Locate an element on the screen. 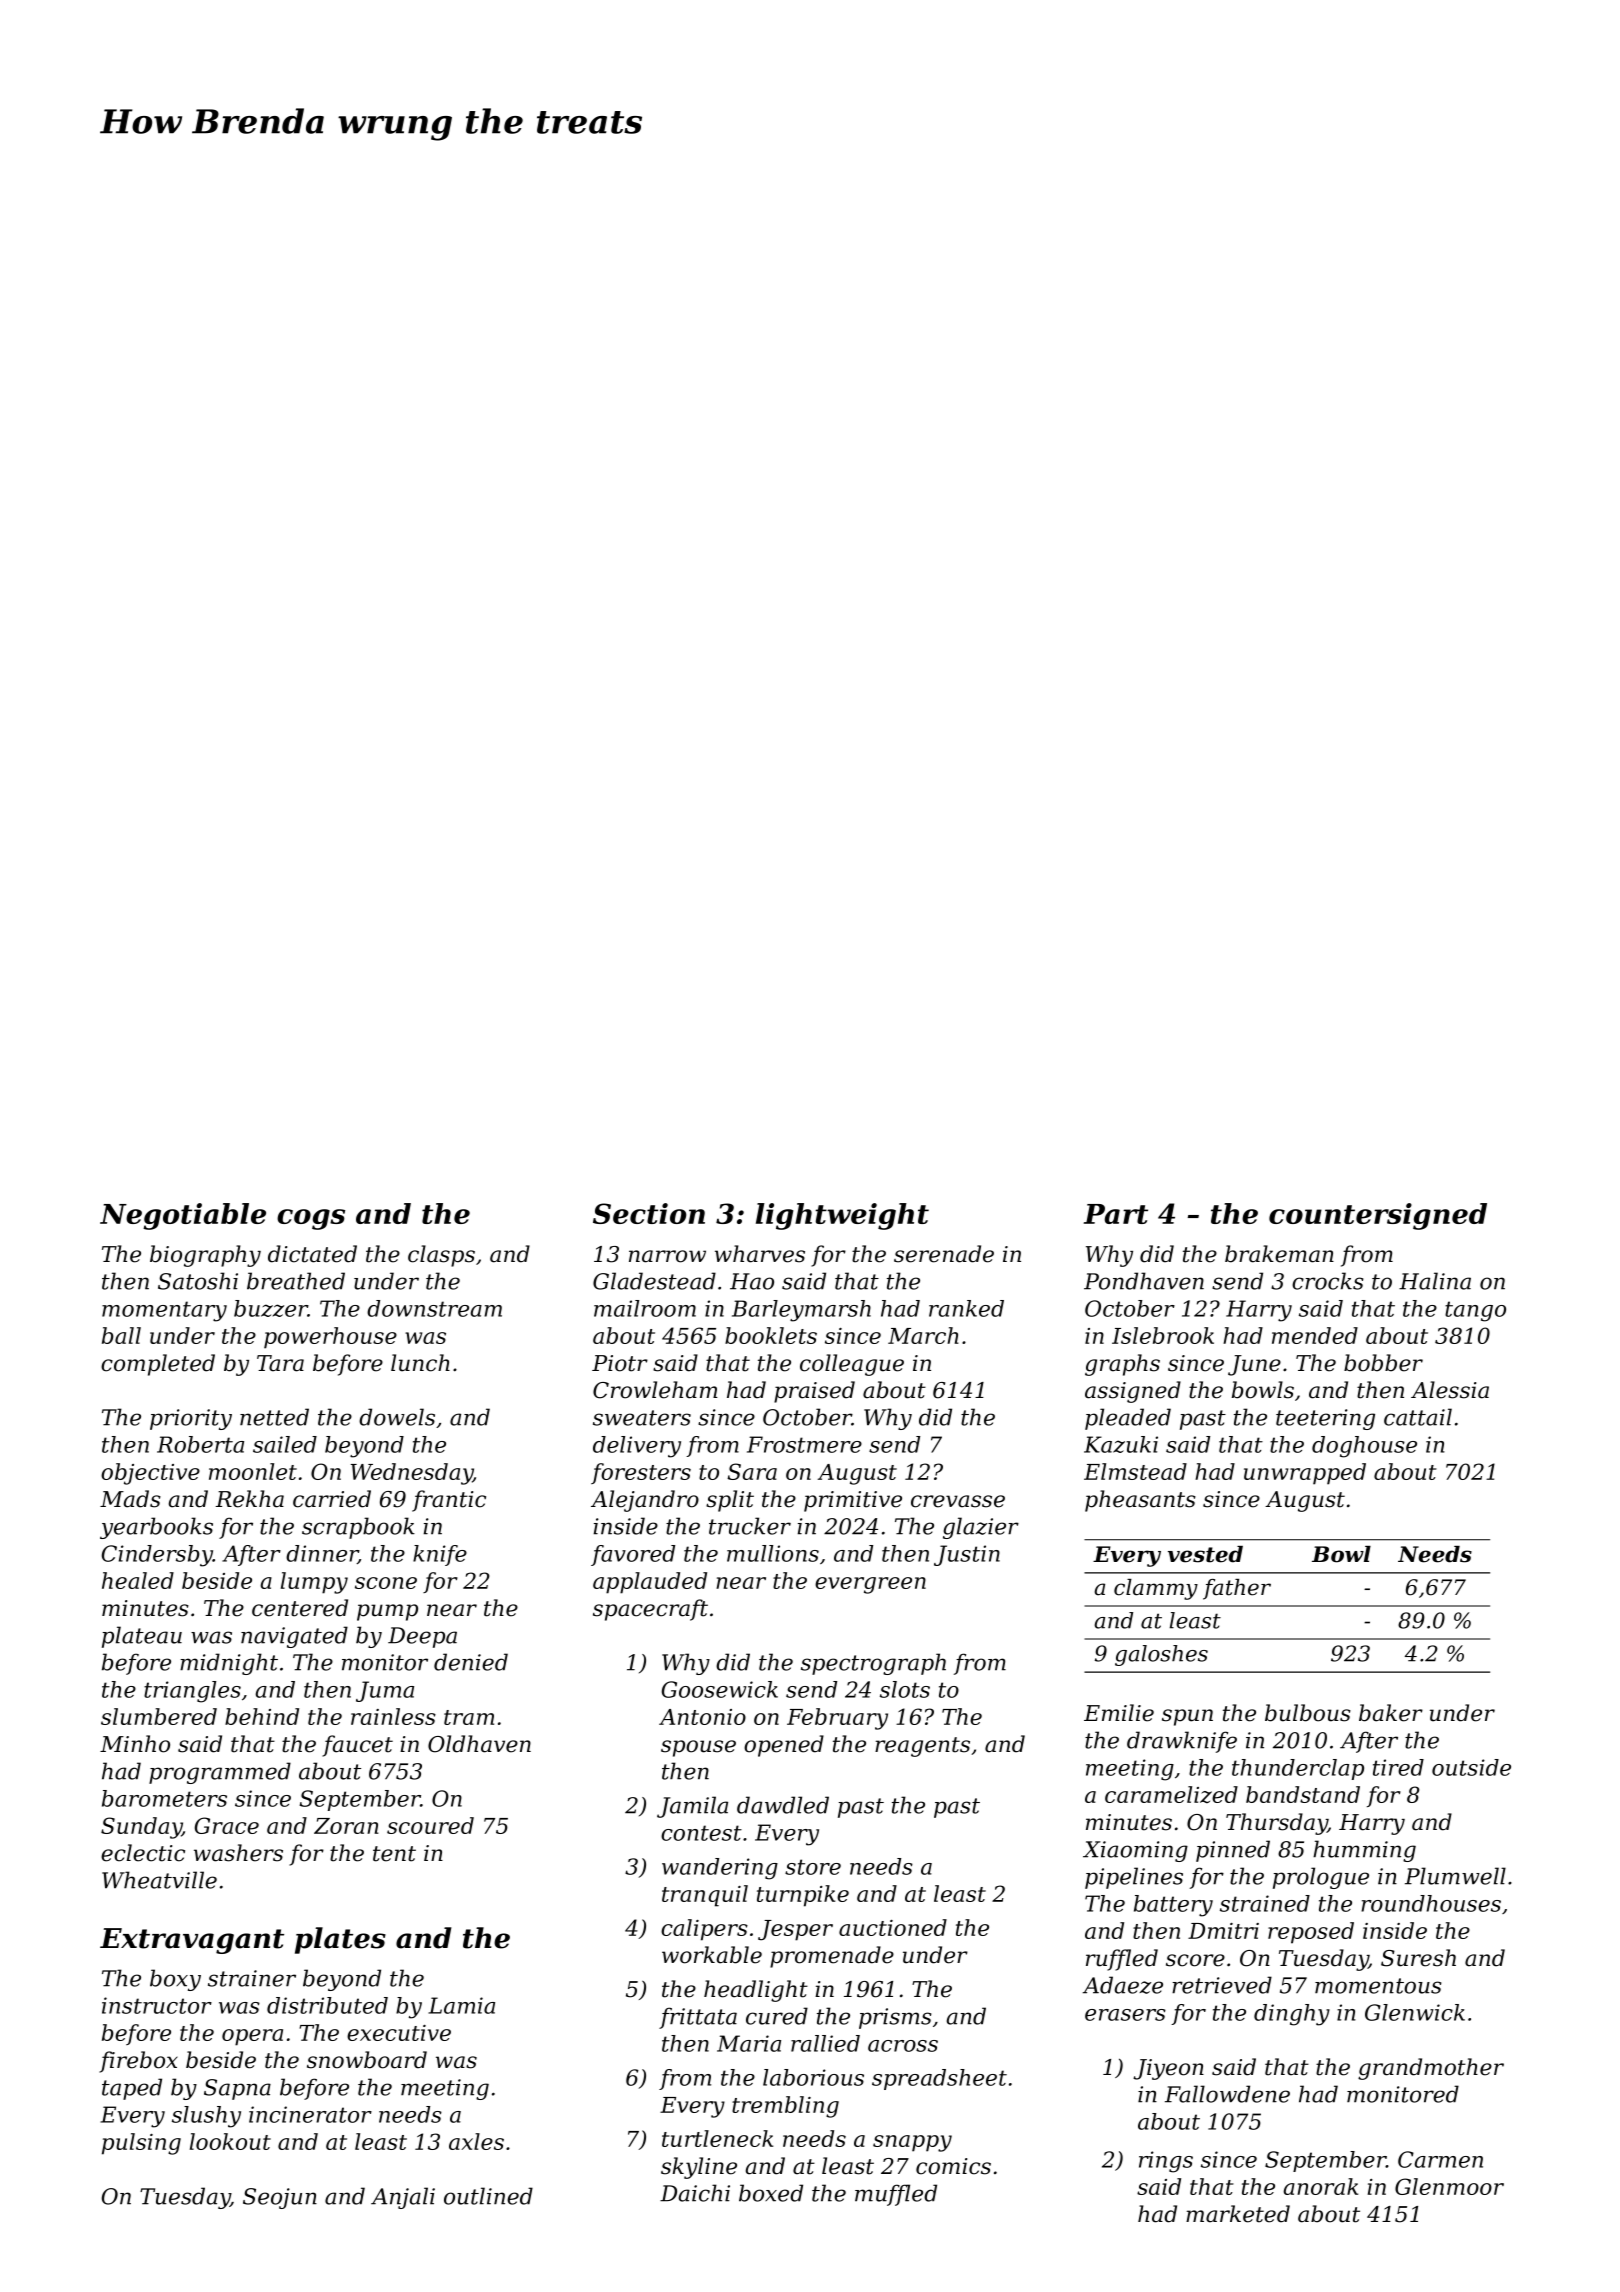 This screenshot has height=2292, width=1620. Part is located at coordinates (1116, 1214).
